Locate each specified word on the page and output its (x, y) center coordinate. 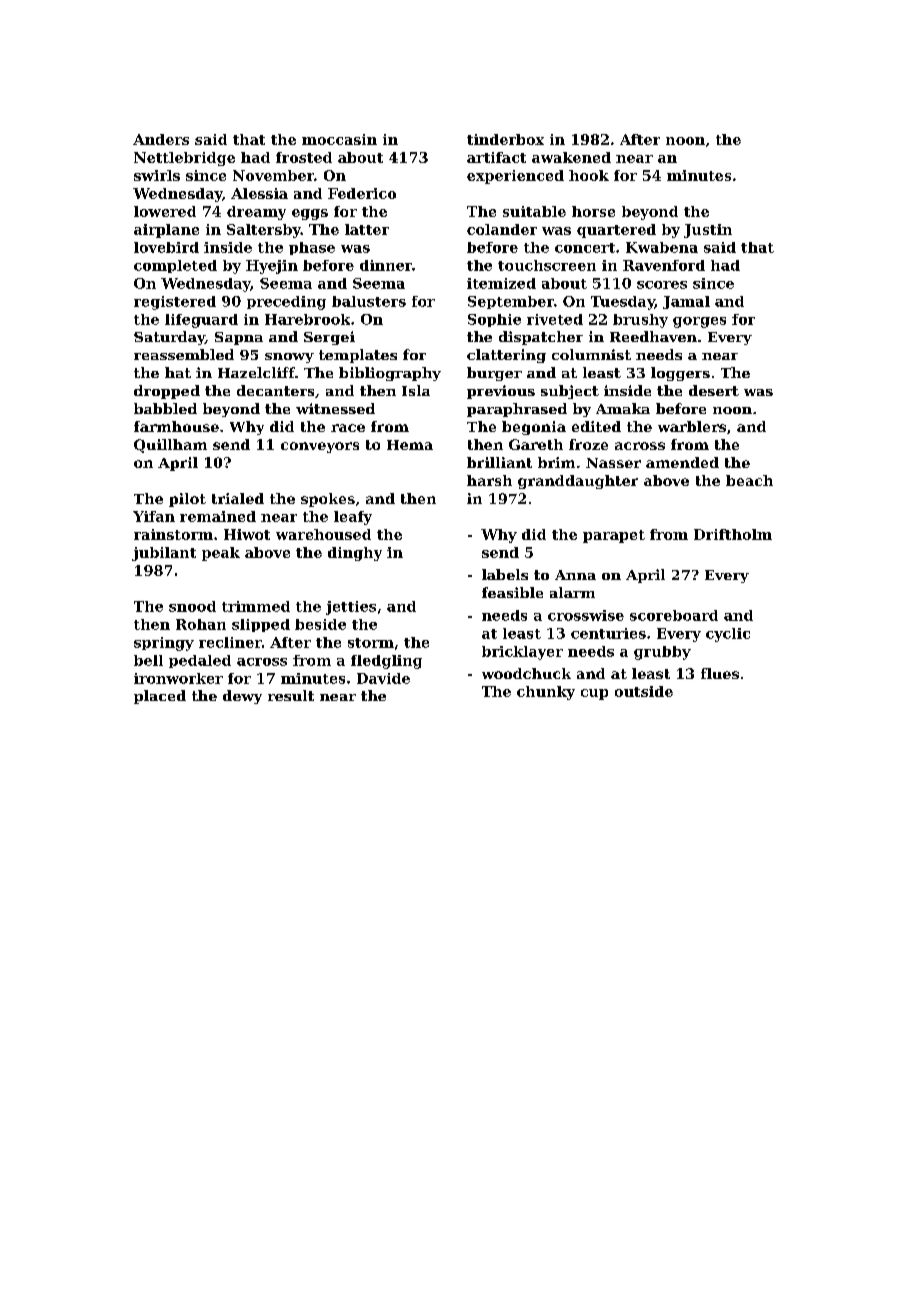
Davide (383, 678)
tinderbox (505, 139)
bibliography (390, 374)
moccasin (339, 139)
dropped (167, 392)
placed (160, 697)
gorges (699, 322)
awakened (571, 157)
